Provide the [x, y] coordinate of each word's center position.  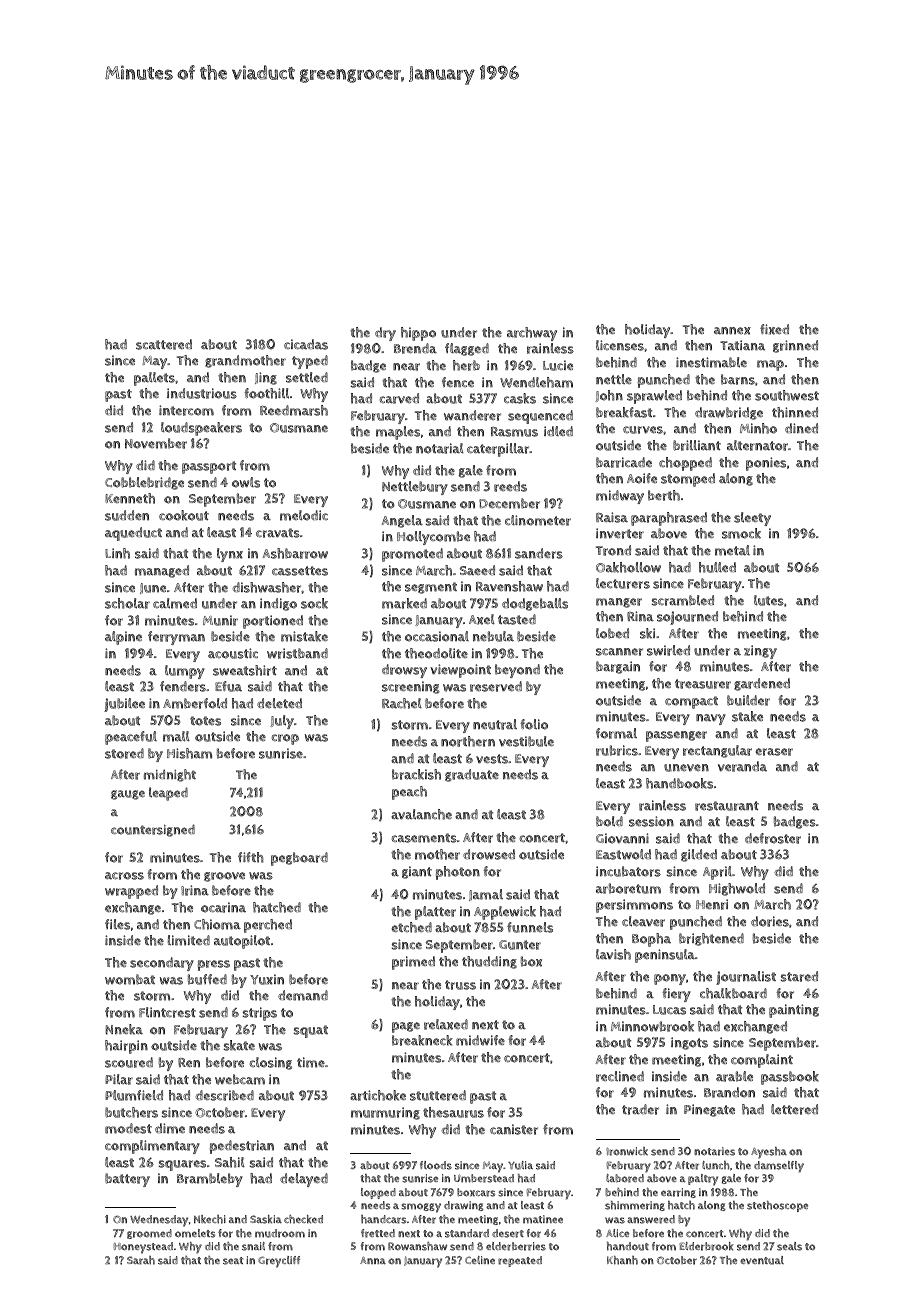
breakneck [422, 1040]
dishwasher [267, 587]
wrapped [131, 892]
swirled [668, 650]
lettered [794, 1109]
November [156, 443]
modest [128, 1128]
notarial [440, 448]
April [717, 873]
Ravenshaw [509, 586]
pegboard [299, 859]
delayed [304, 1180]
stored [124, 753]
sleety [752, 519]
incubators [628, 871]
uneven [686, 768]
